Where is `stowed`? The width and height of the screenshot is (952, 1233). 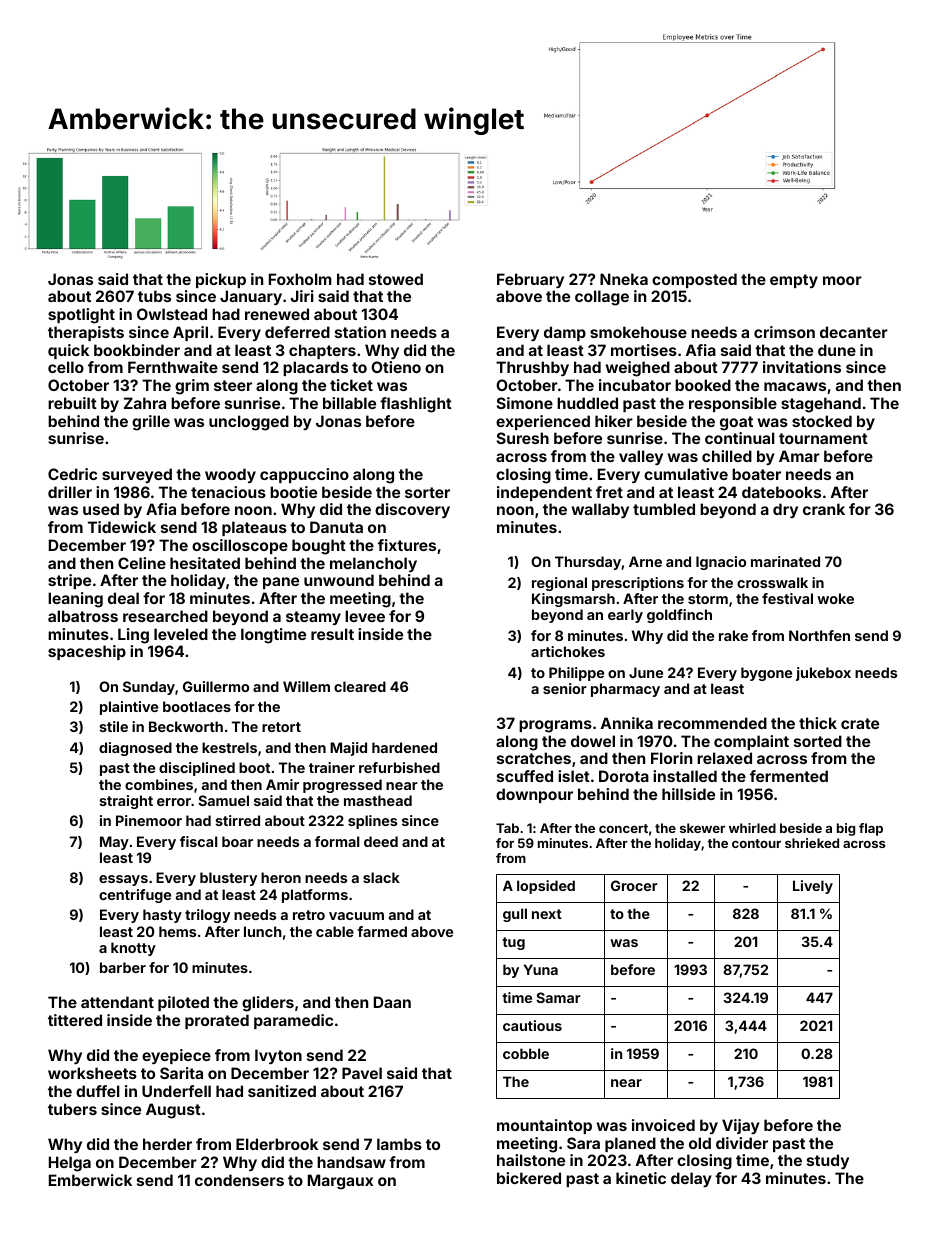
stowed is located at coordinates (396, 279).
